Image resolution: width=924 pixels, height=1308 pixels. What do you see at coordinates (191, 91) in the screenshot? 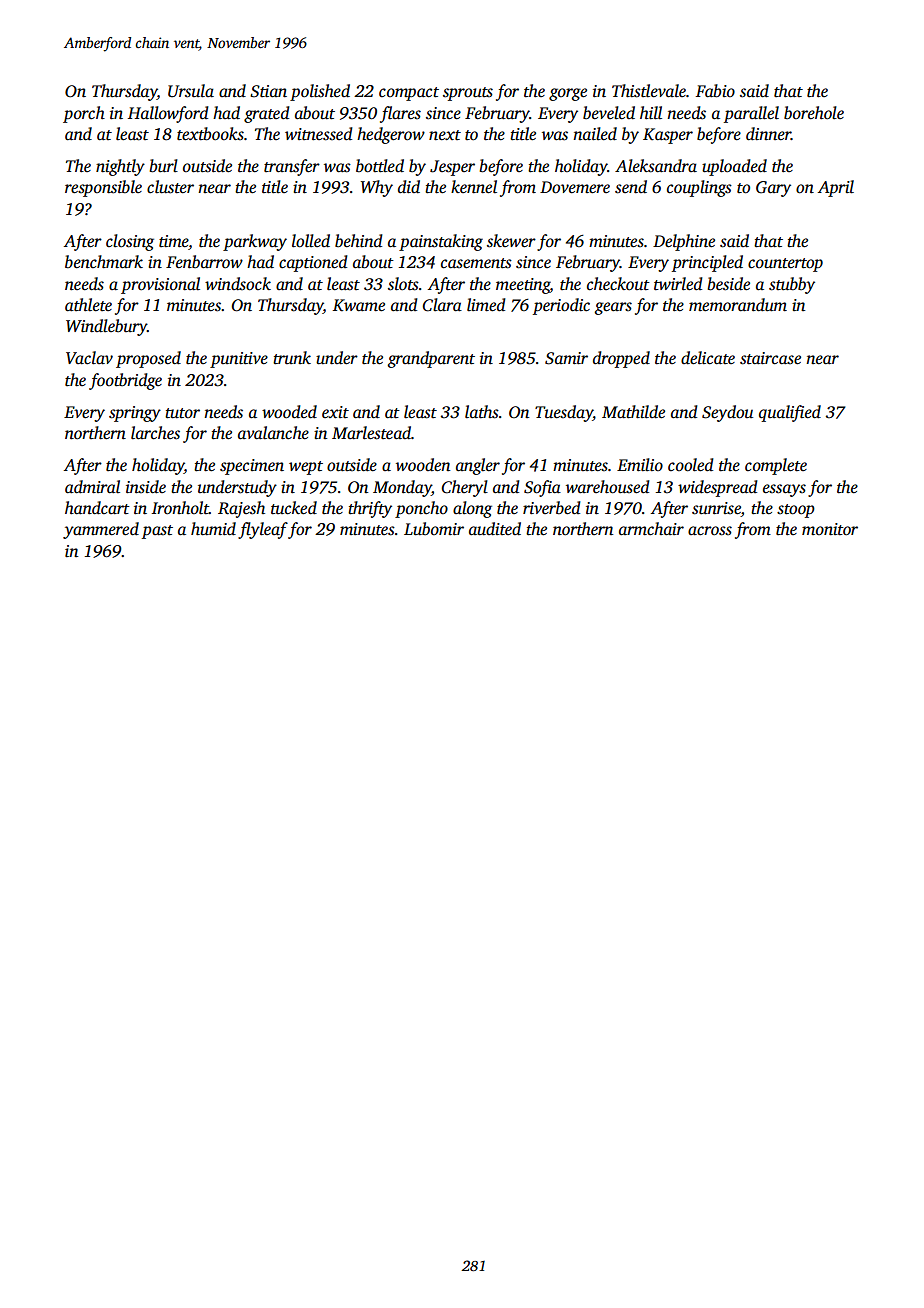
I see `Ursula` at bounding box center [191, 91].
